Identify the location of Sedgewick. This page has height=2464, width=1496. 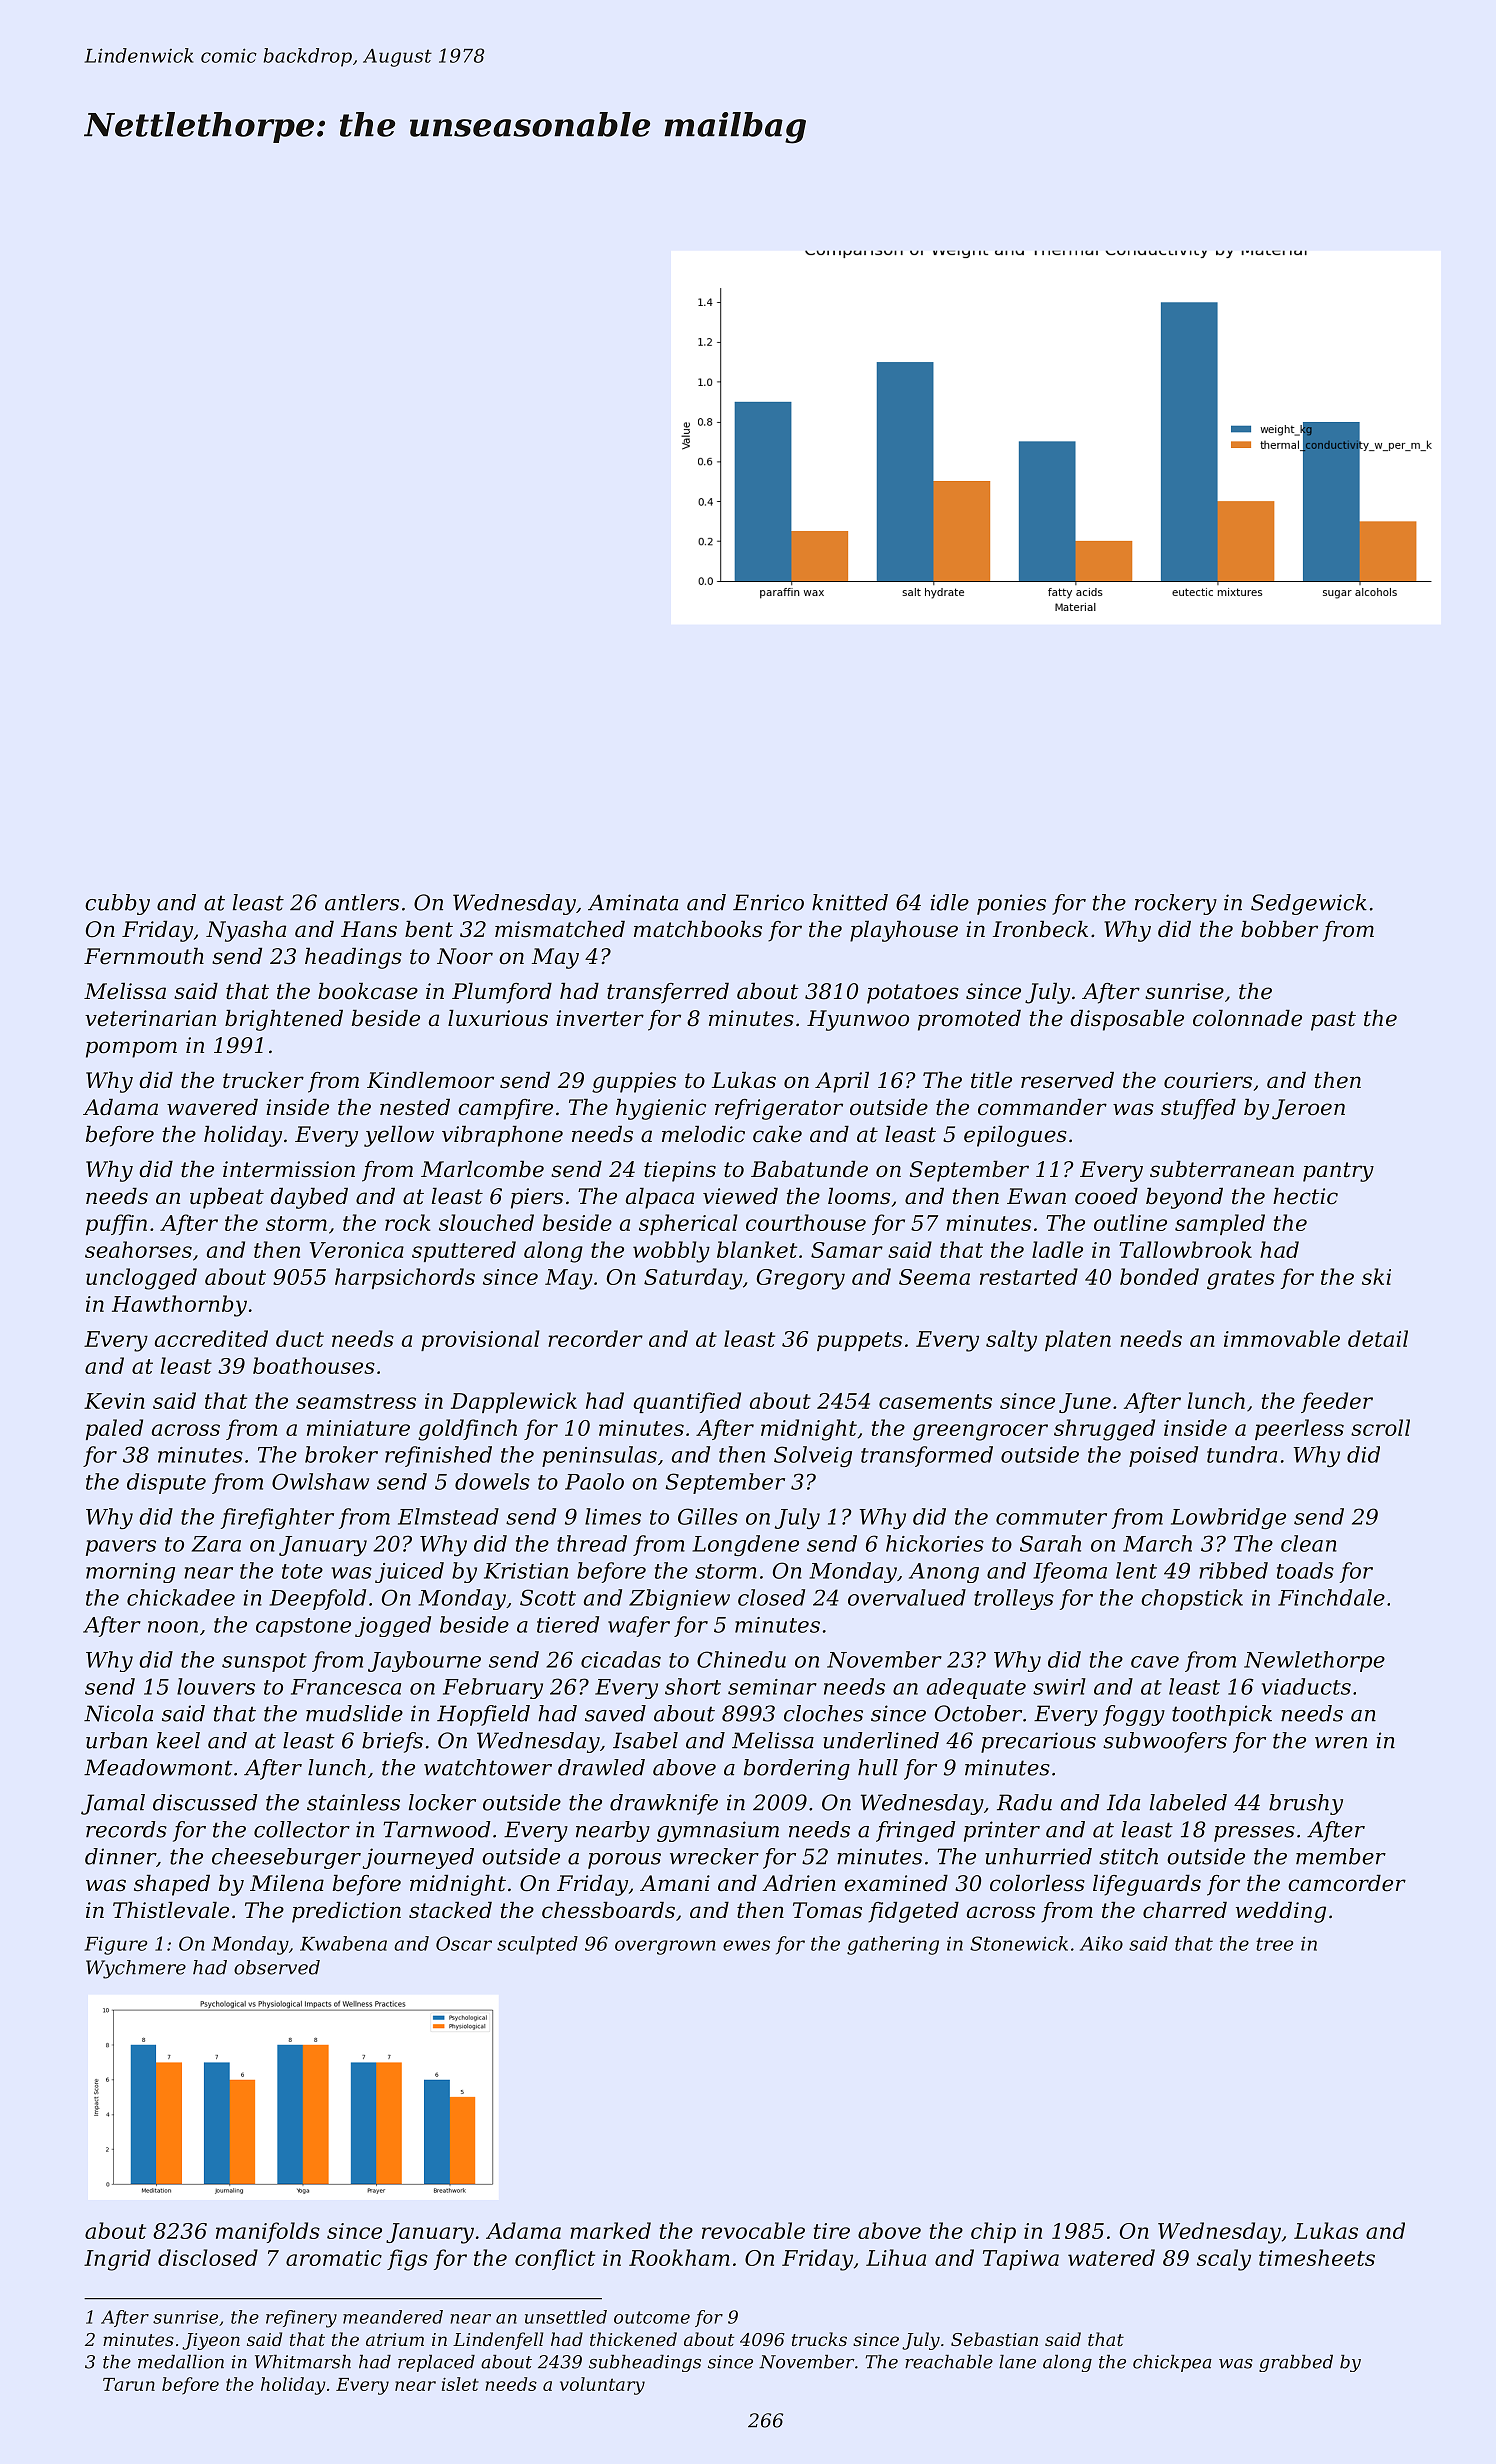
(1309, 904).
